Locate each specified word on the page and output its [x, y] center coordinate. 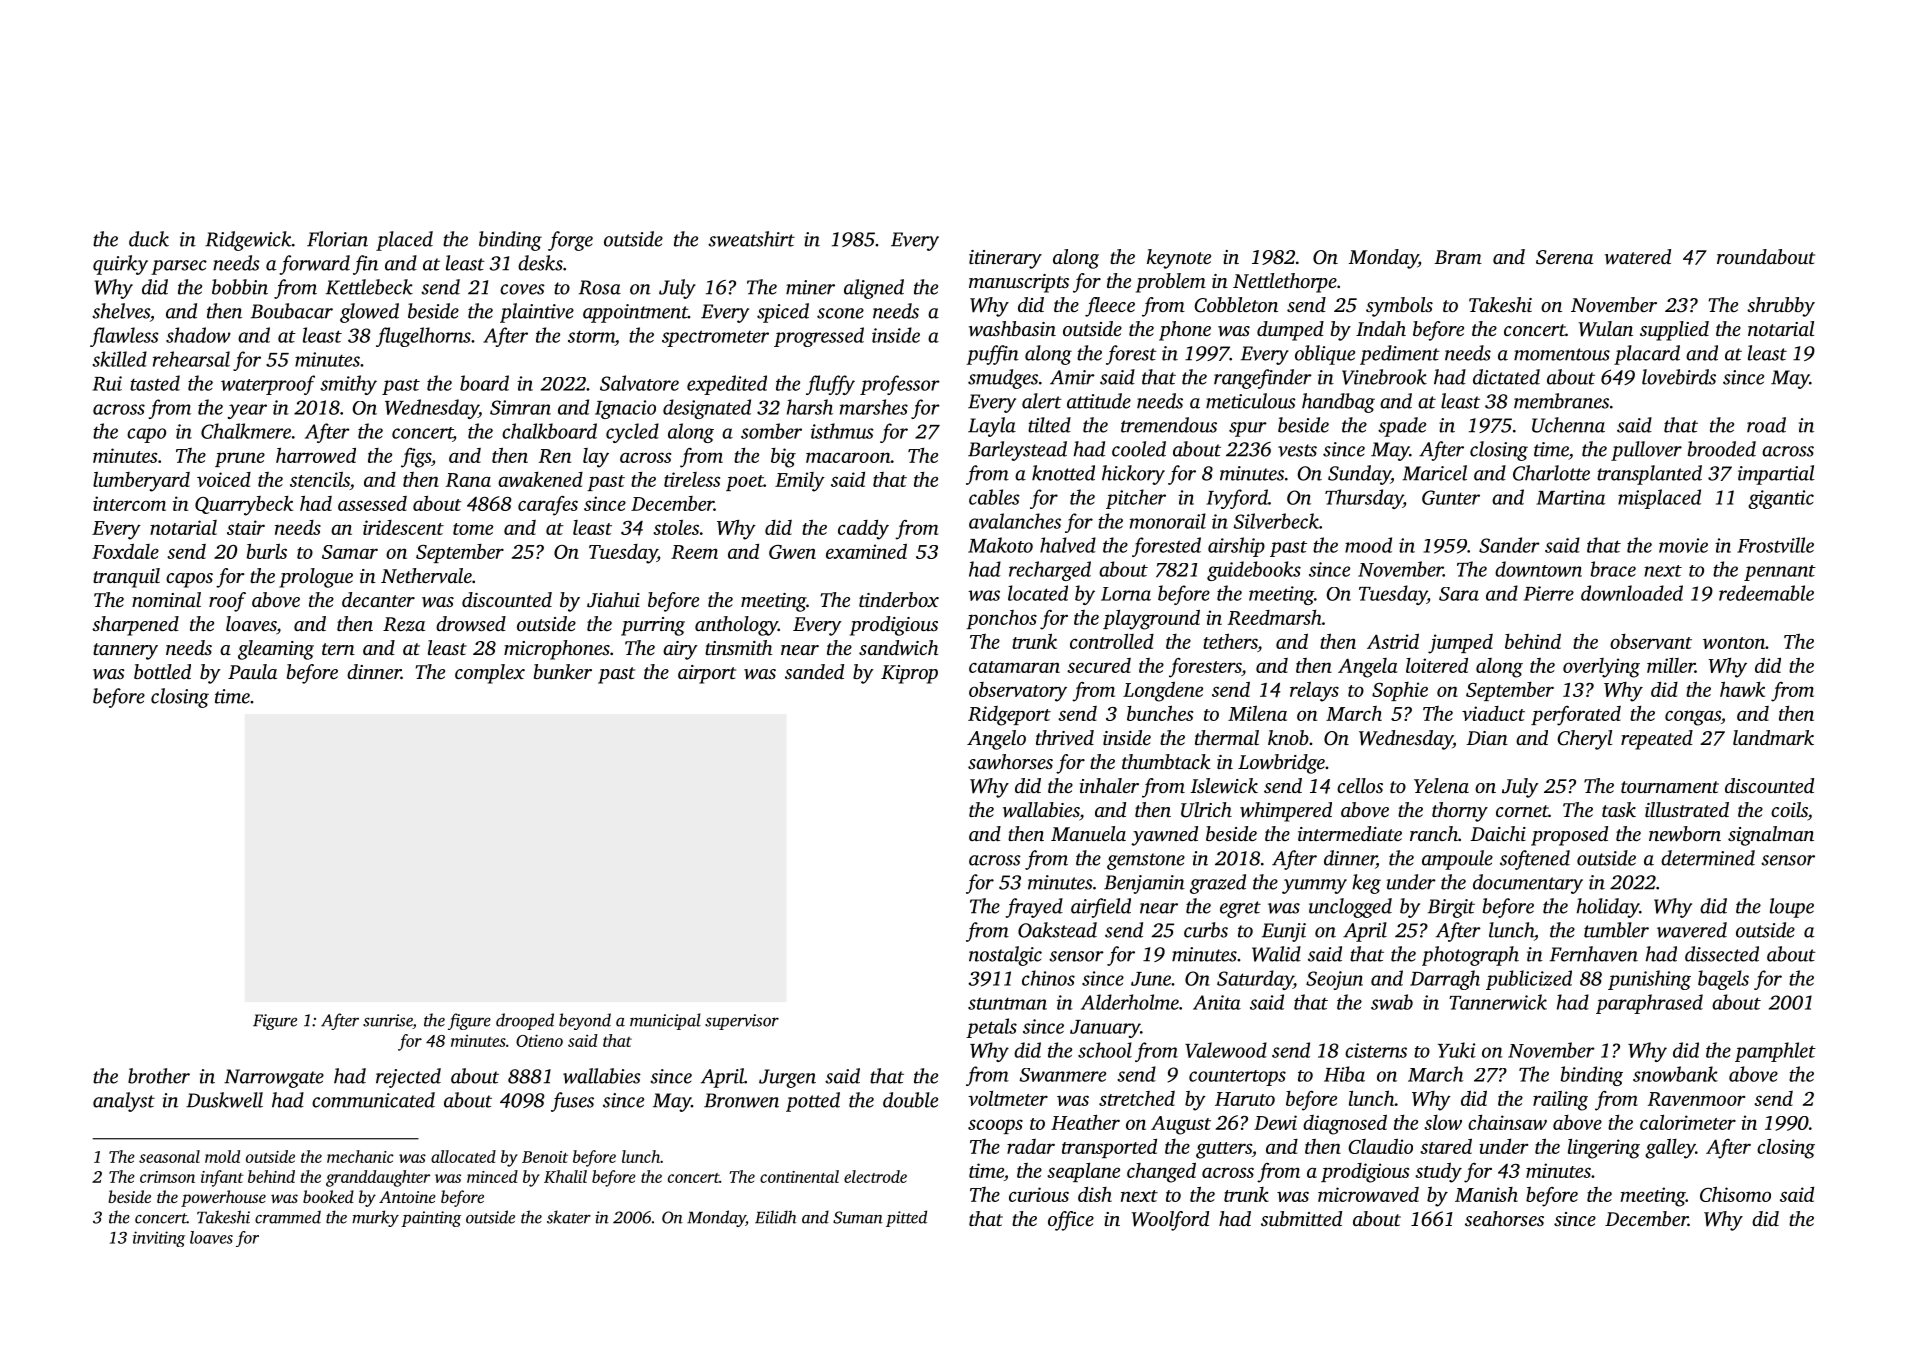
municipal [665, 1021]
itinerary [1005, 259]
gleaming [276, 650]
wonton [1734, 643]
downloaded [1632, 593]
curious [1039, 1194]
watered [1638, 256]
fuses [572, 1102]
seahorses [1504, 1218]
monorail [1168, 521]
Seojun [1334, 980]
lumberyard [141, 481]
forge [570, 241]
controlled [1112, 641]
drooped [525, 1021]
